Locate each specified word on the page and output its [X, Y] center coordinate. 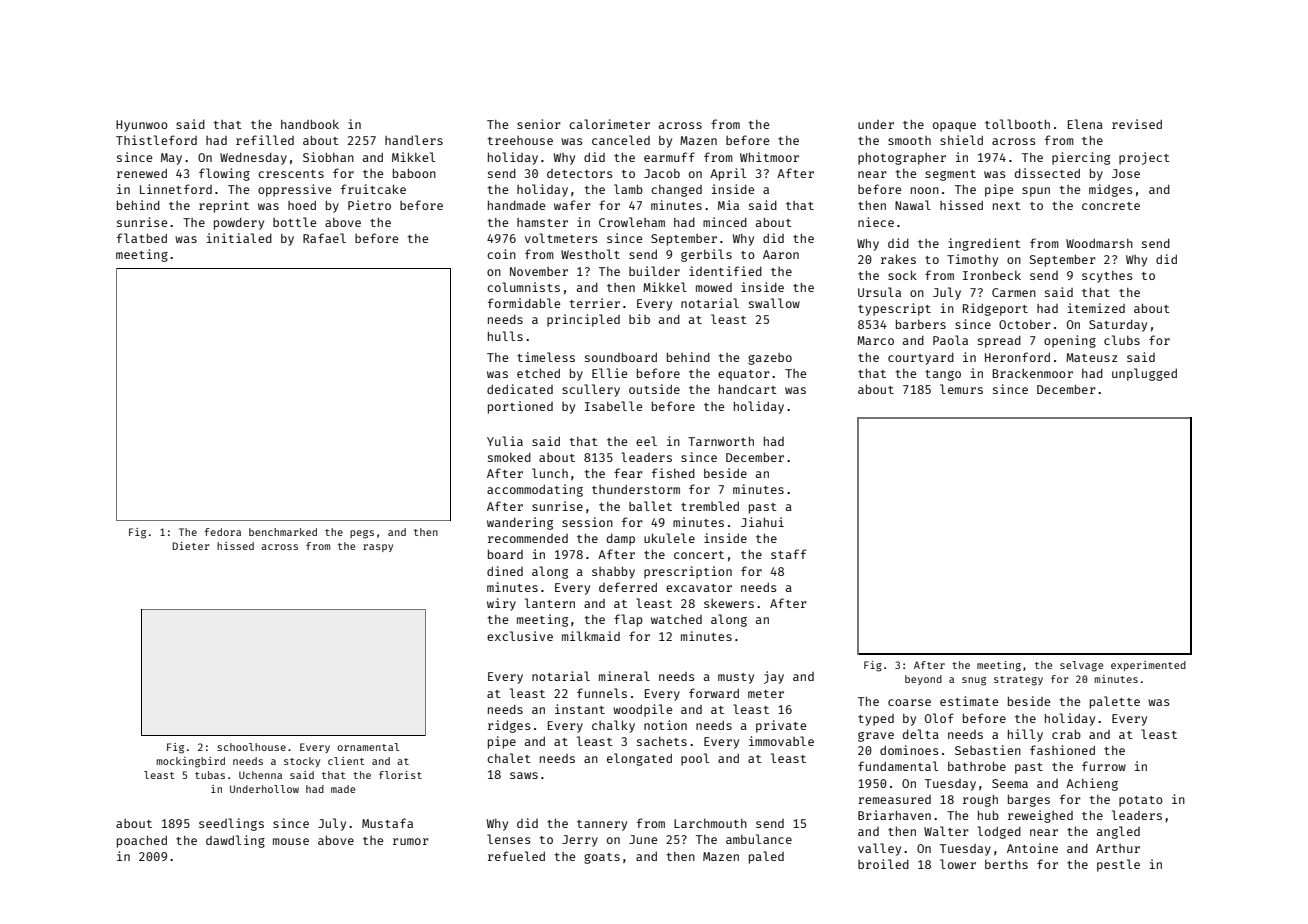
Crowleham [632, 222]
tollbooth [1017, 124]
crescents [291, 174]
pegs [362, 534]
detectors [580, 173]
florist [400, 775]
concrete [1111, 206]
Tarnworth [721, 441]
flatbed [142, 238]
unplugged [1144, 374]
